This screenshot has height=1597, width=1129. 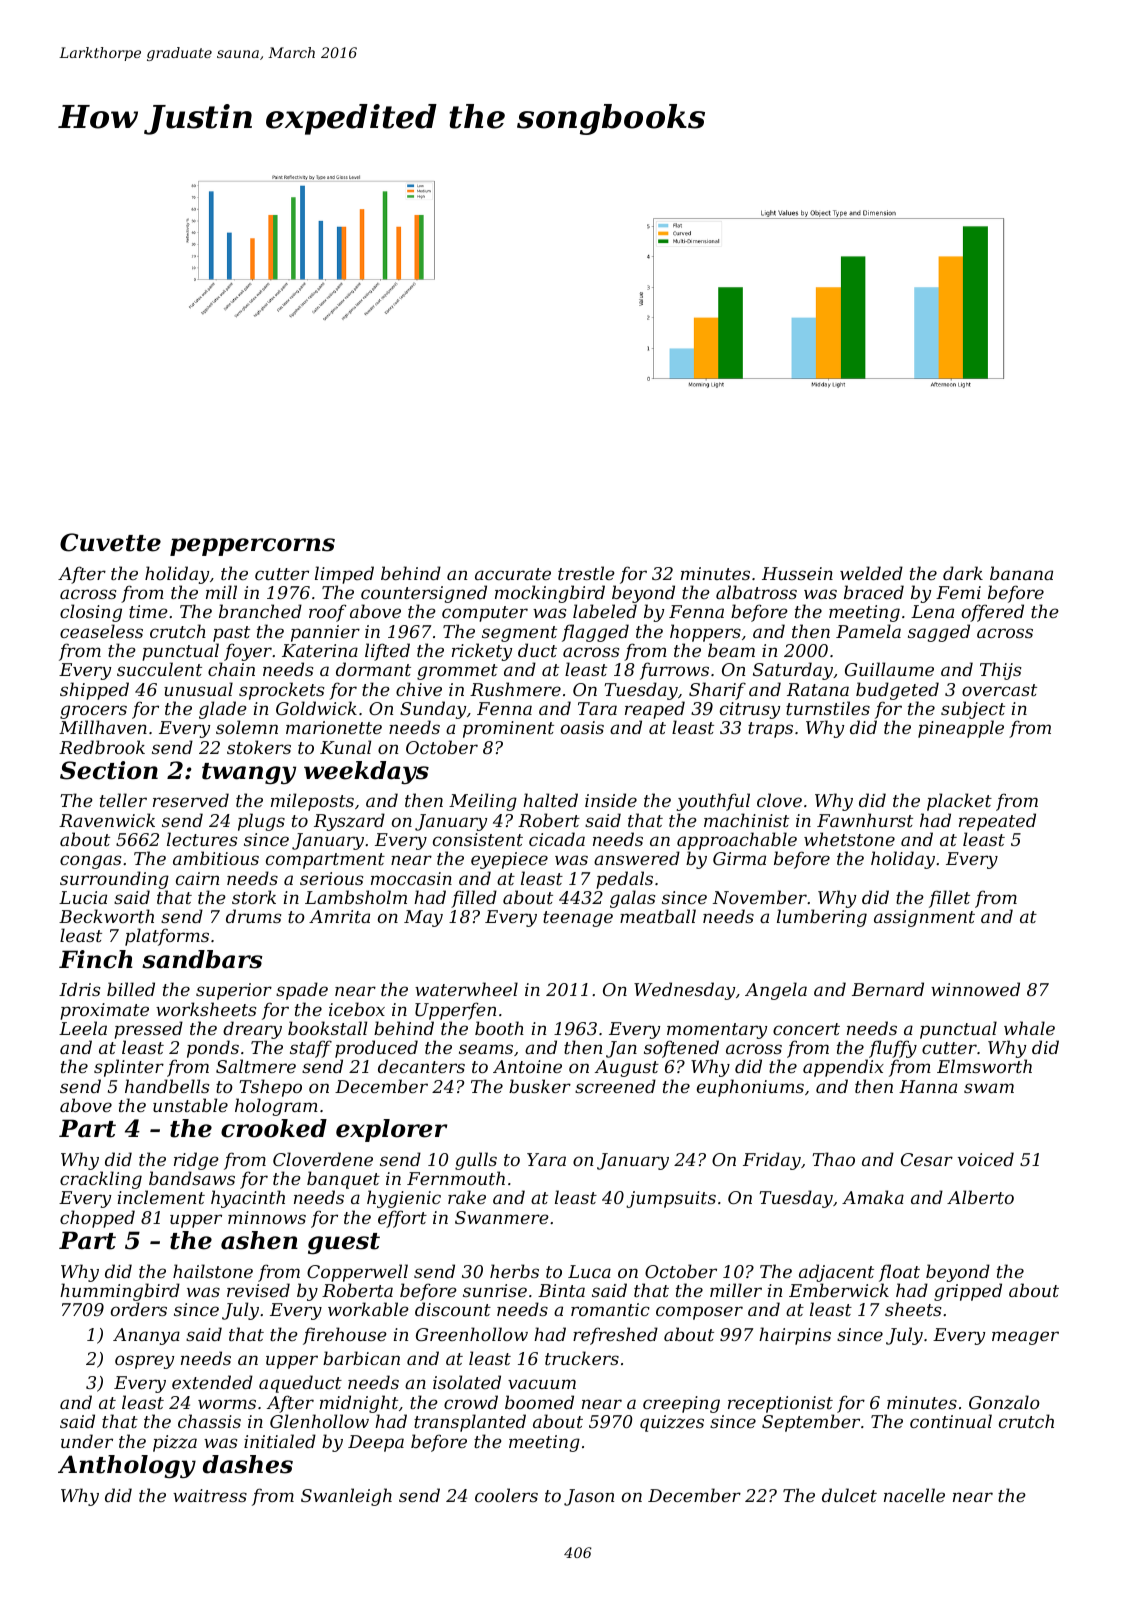 I want to click on waitress, so click(x=210, y=1495).
